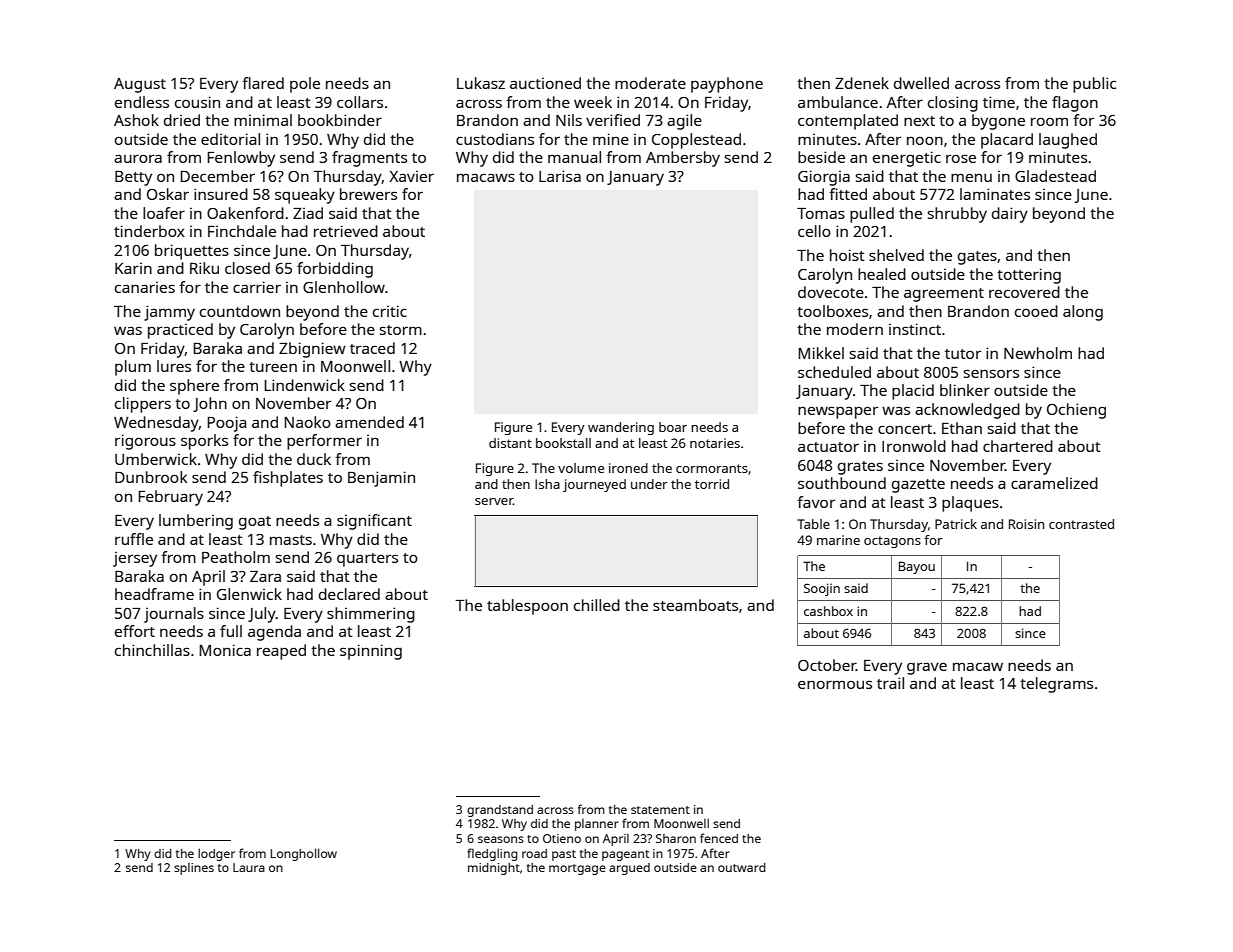 This screenshot has height=952, width=1233. What do you see at coordinates (138, 158) in the screenshot?
I see `aurora` at bounding box center [138, 158].
